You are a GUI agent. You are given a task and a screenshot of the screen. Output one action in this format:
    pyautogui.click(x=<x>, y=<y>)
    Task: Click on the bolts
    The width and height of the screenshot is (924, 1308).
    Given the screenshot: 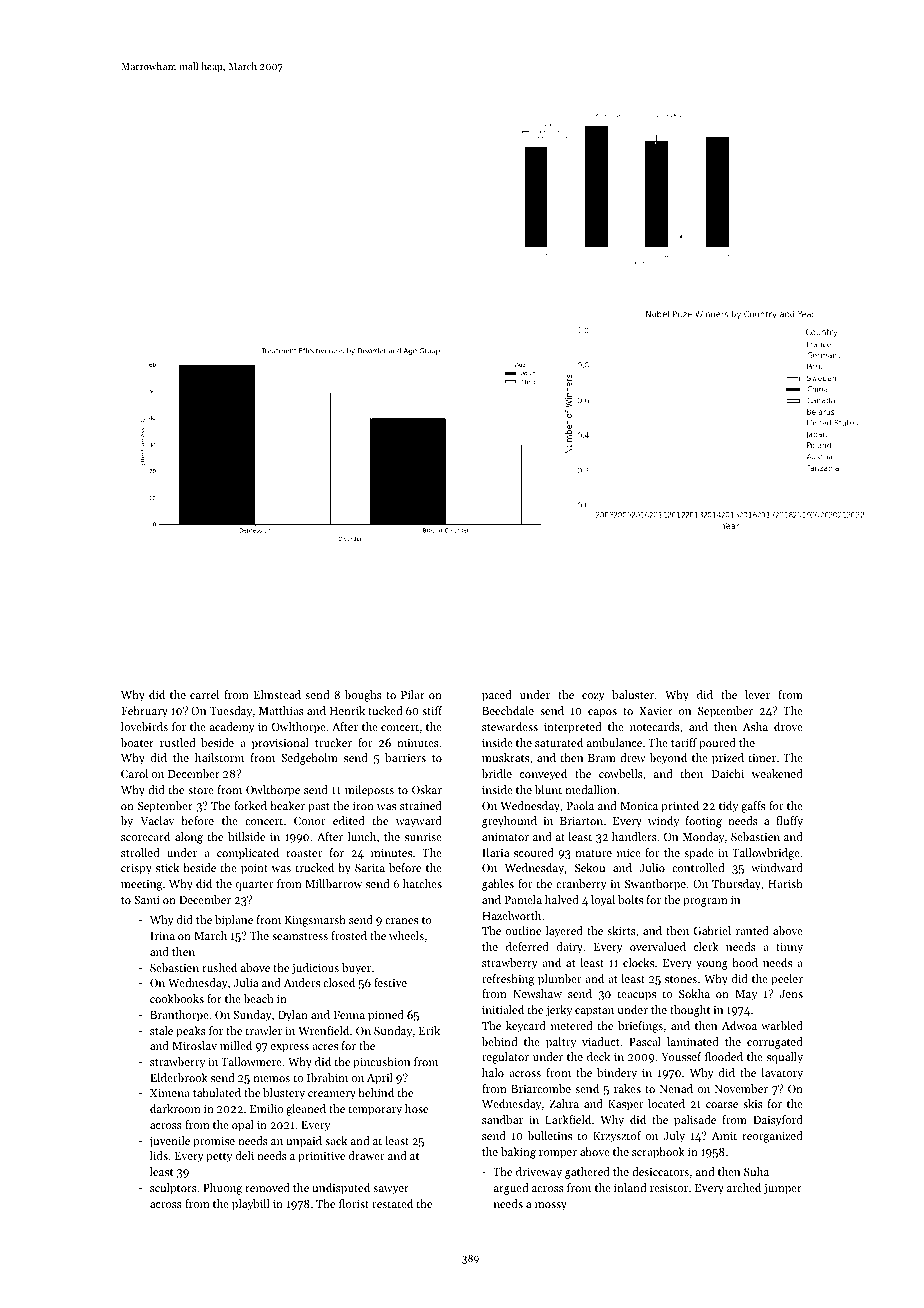 What is the action you would take?
    pyautogui.click(x=630, y=899)
